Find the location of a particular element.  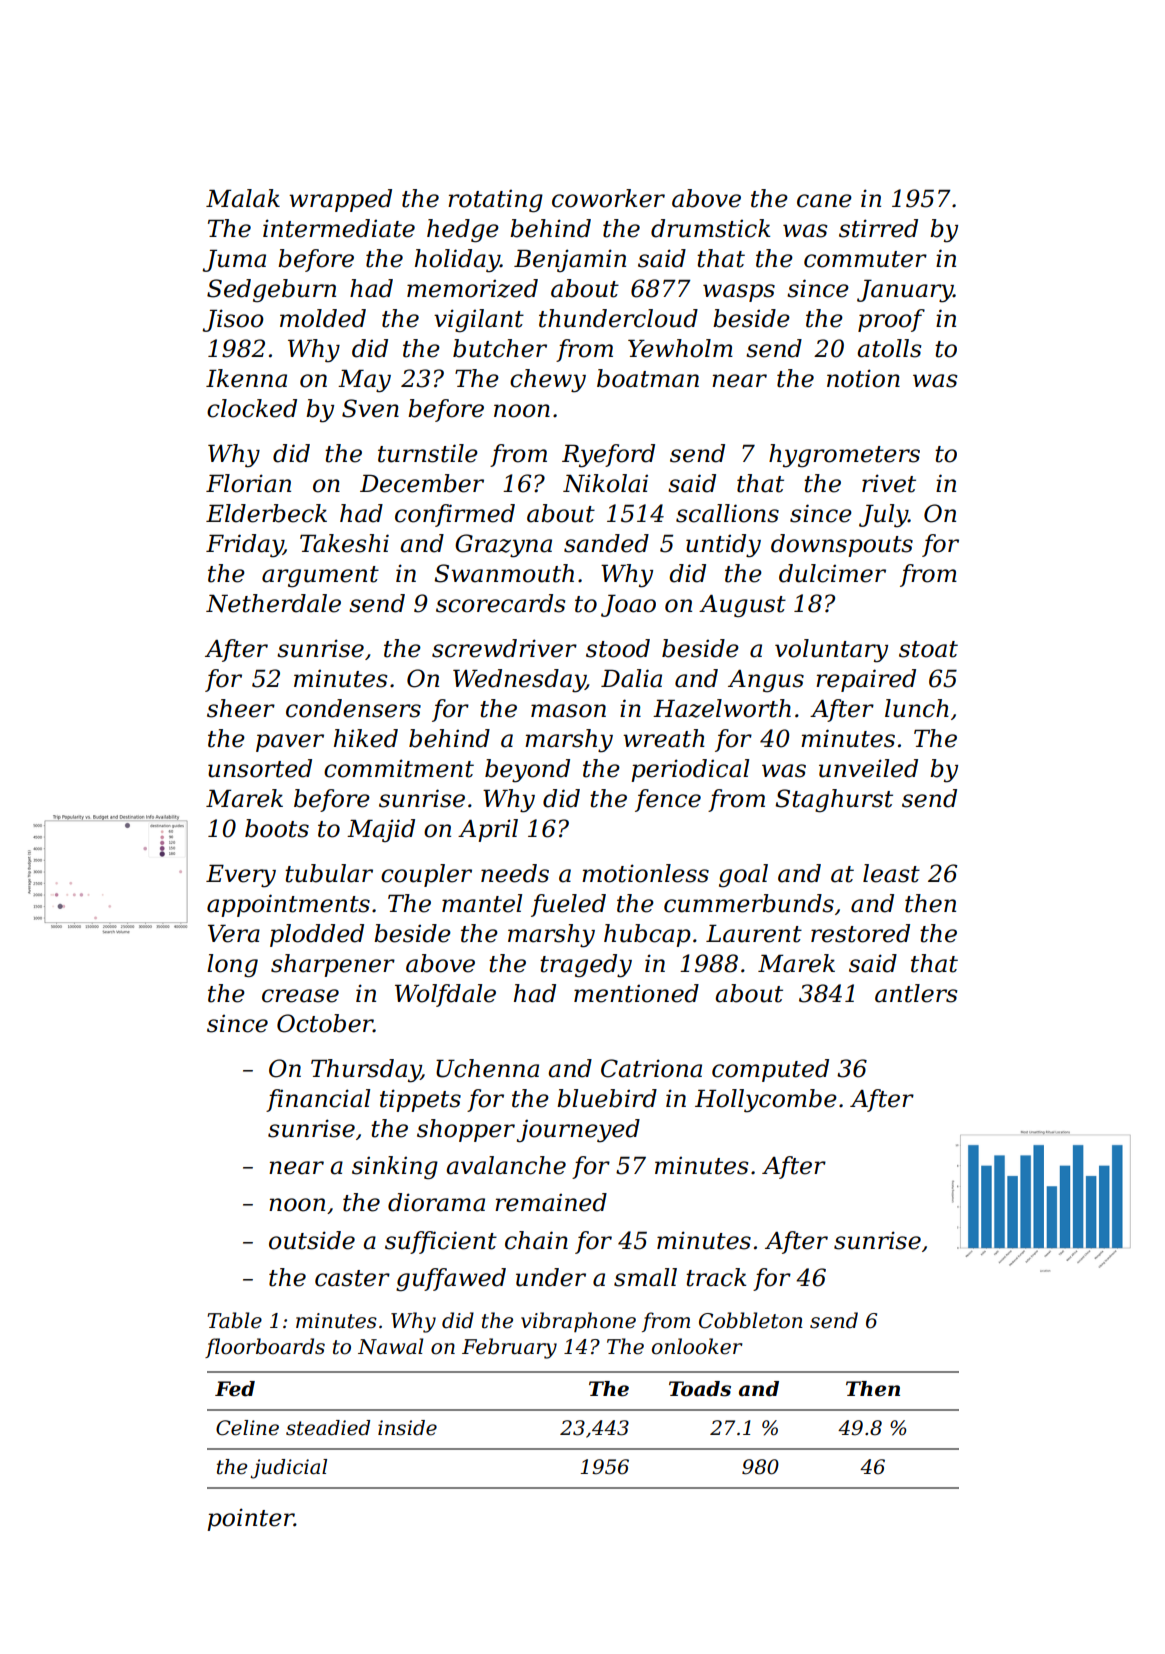

vibraphone is located at coordinates (578, 1322).
